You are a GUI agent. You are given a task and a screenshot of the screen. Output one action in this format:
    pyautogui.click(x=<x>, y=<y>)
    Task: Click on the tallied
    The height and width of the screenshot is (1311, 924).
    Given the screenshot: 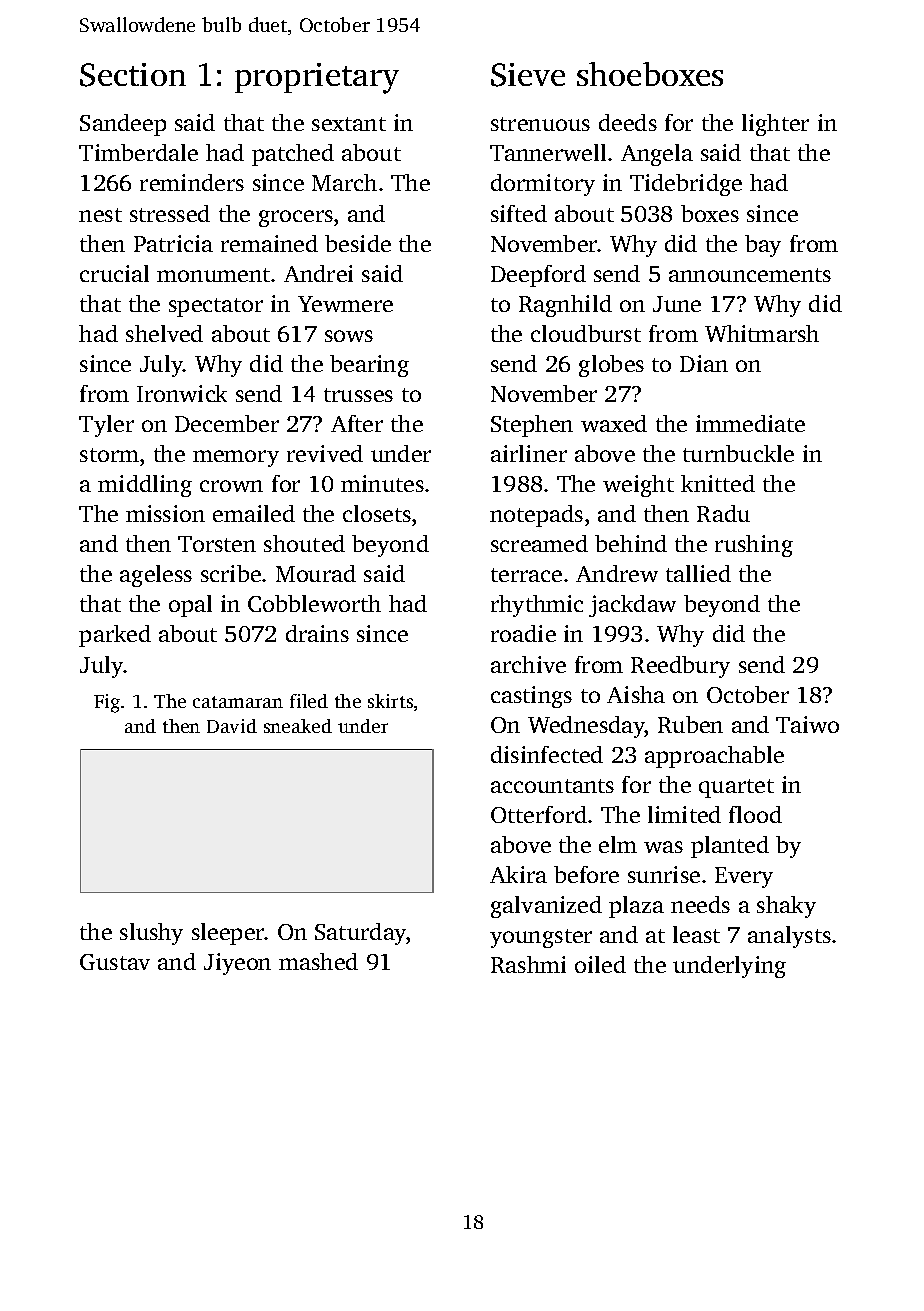 What is the action you would take?
    pyautogui.click(x=698, y=573)
